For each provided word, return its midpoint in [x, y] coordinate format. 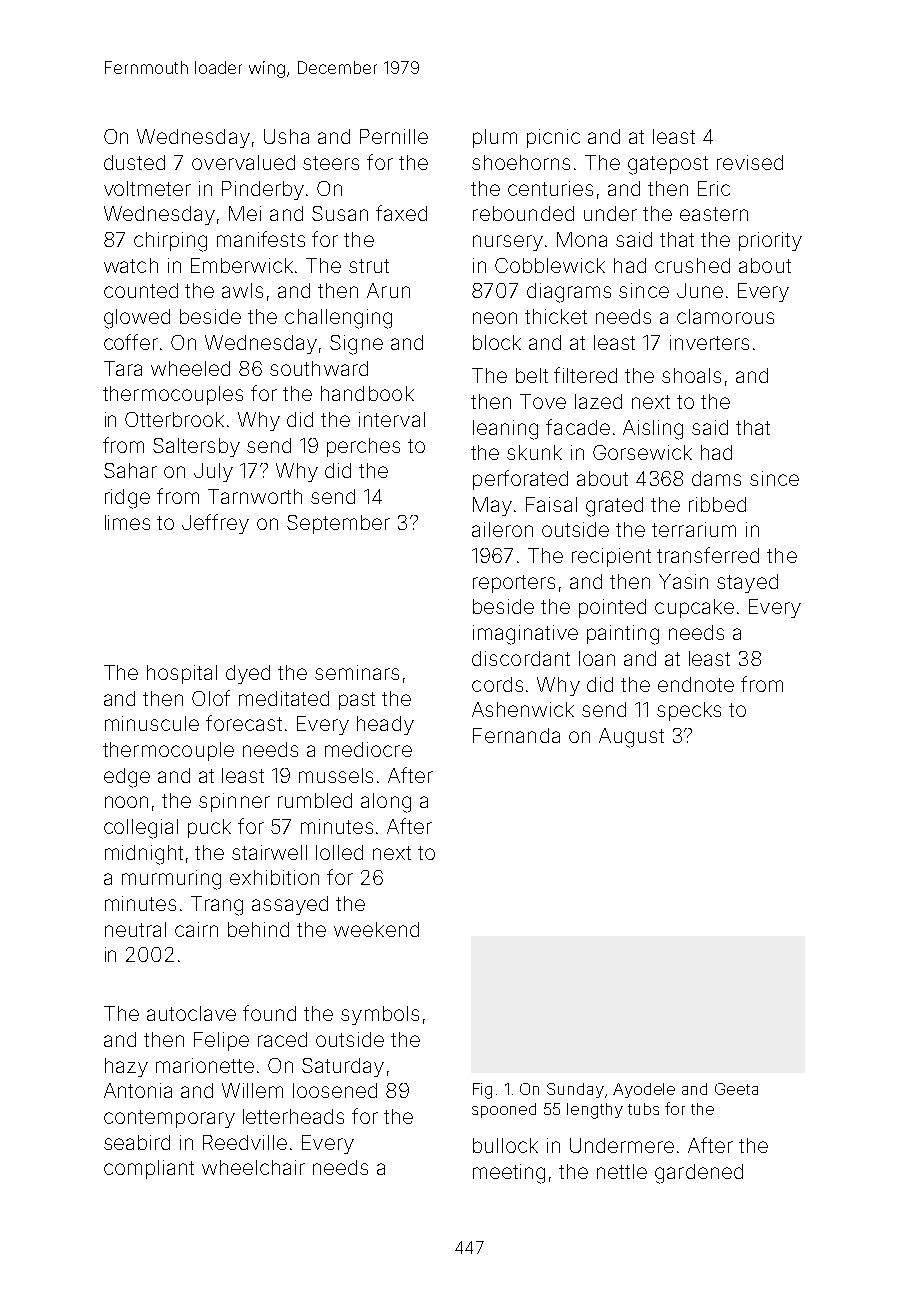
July [213, 472]
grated [614, 507]
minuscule [152, 723]
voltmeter [147, 188]
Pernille [394, 136]
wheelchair [253, 1167]
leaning [505, 430]
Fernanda [516, 735]
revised [750, 162]
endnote [696, 684]
